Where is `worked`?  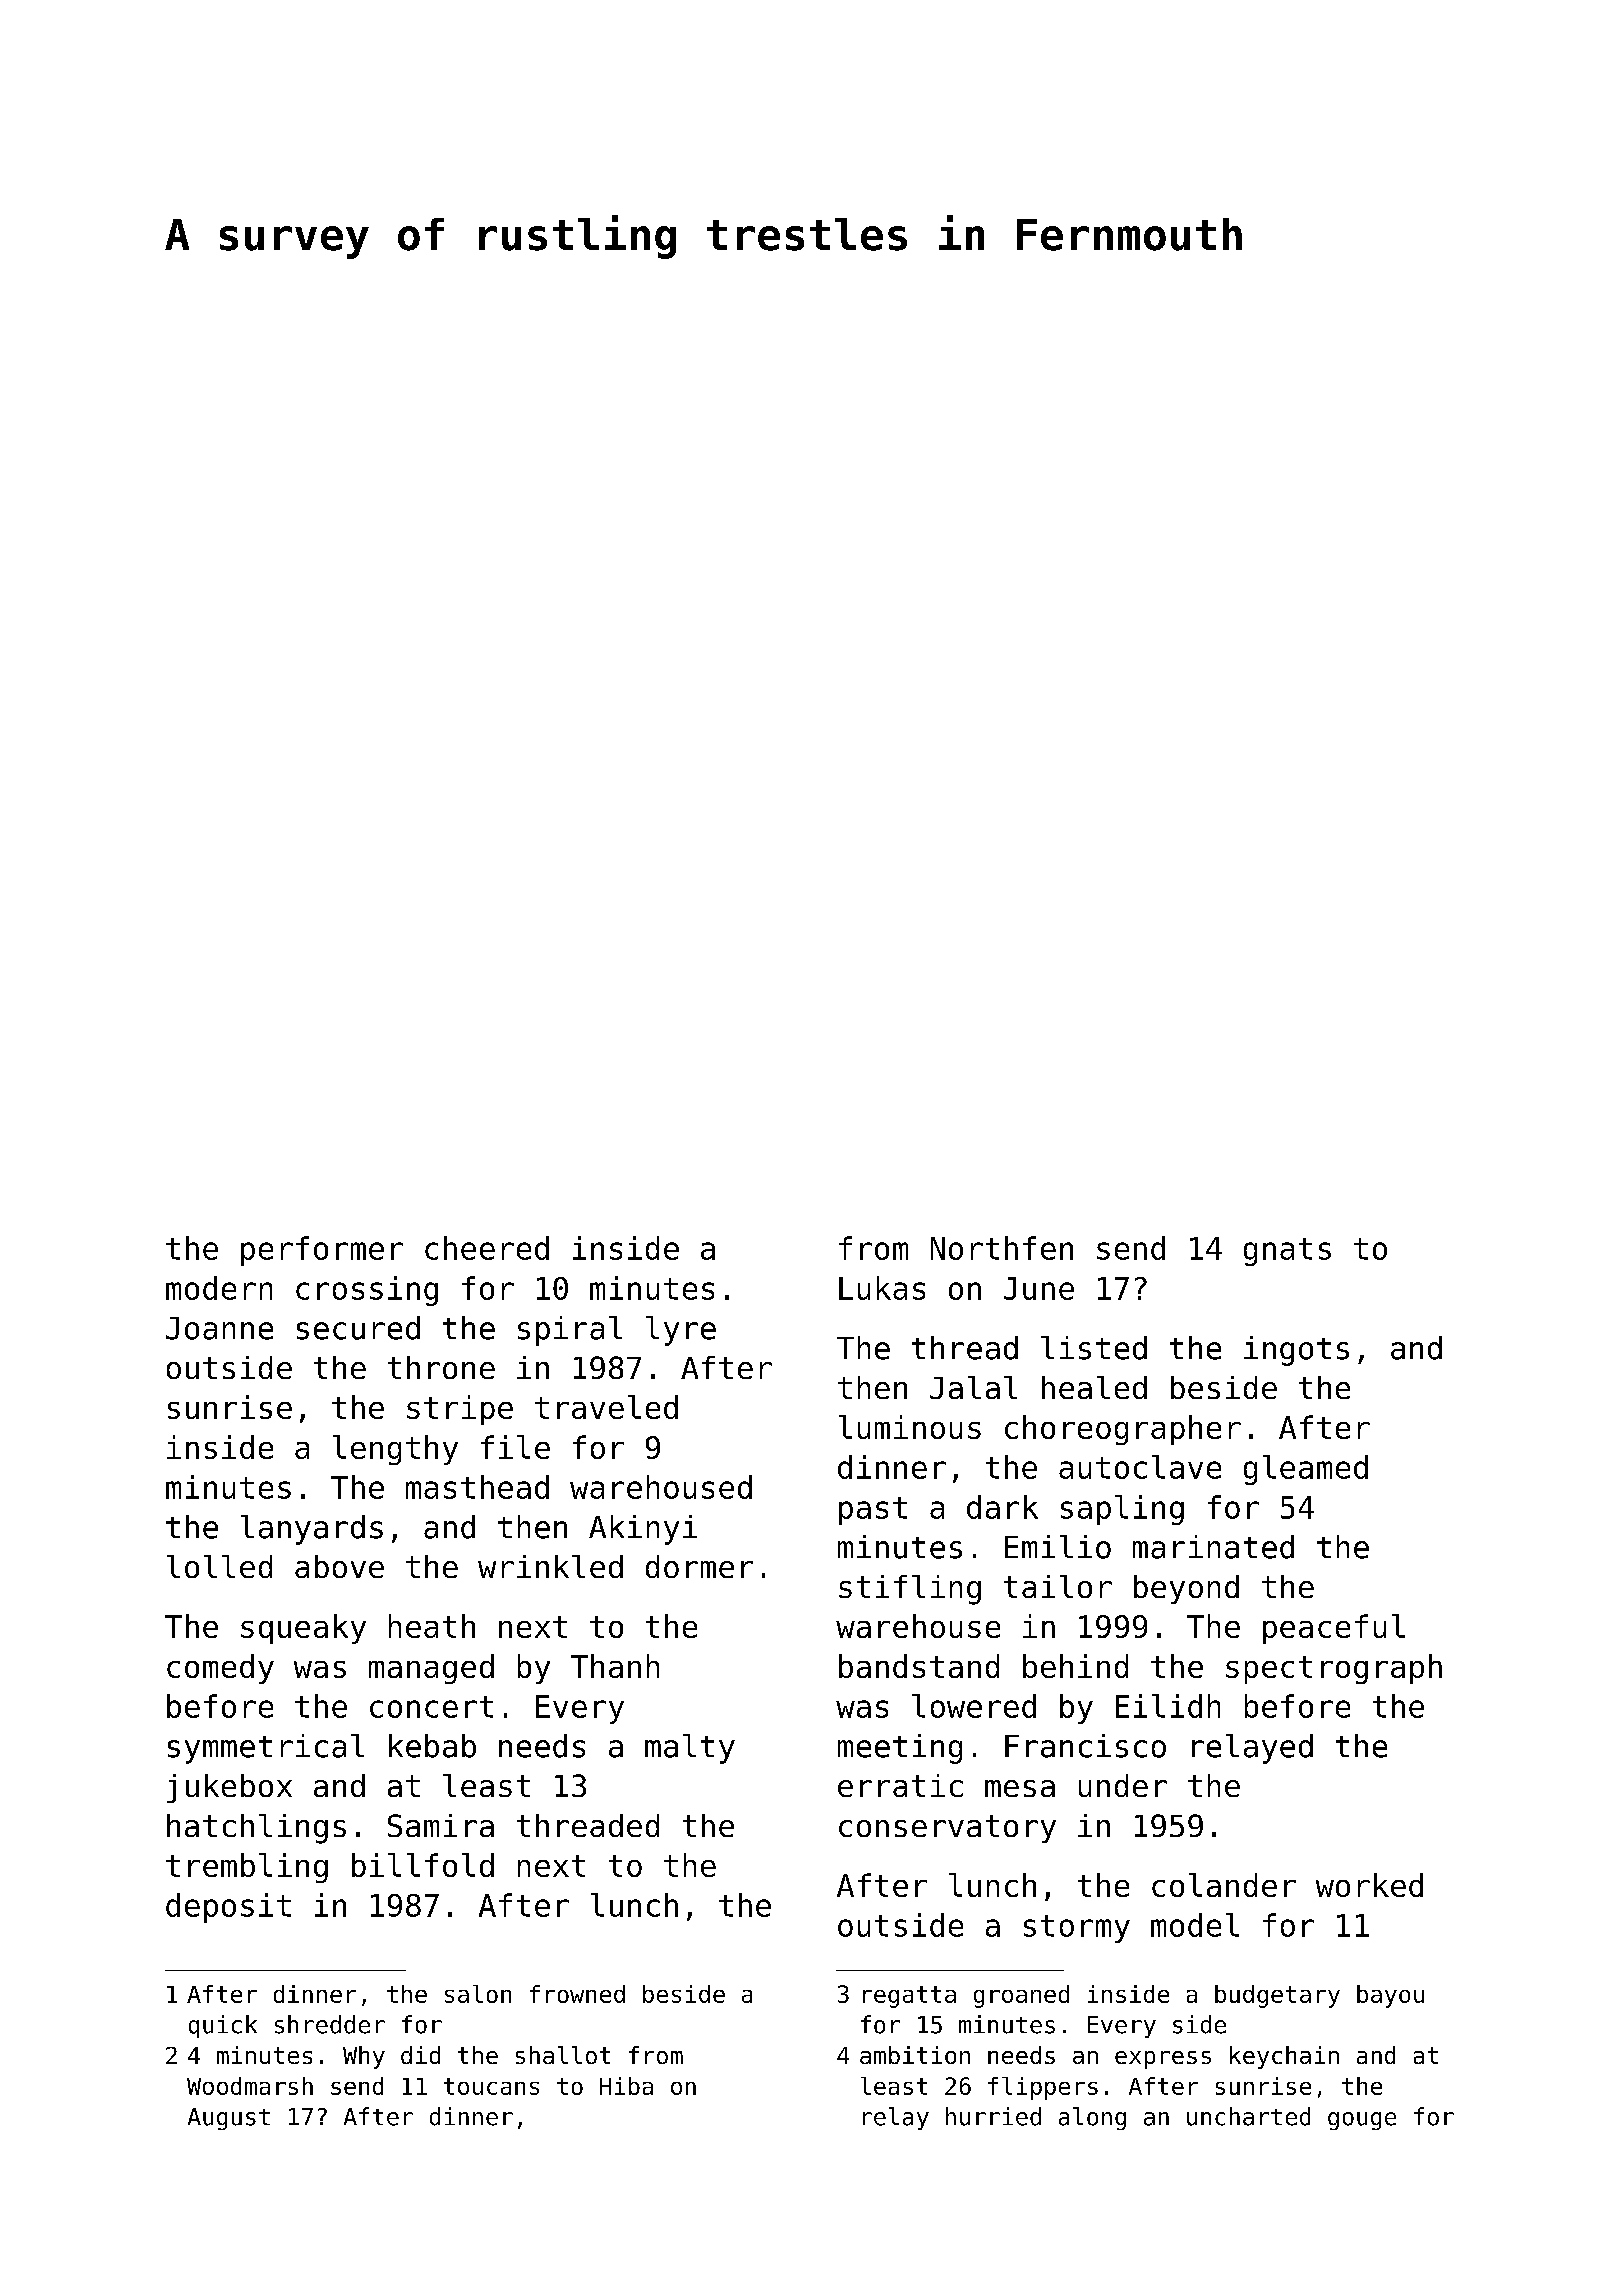 worked is located at coordinates (1369, 1885).
